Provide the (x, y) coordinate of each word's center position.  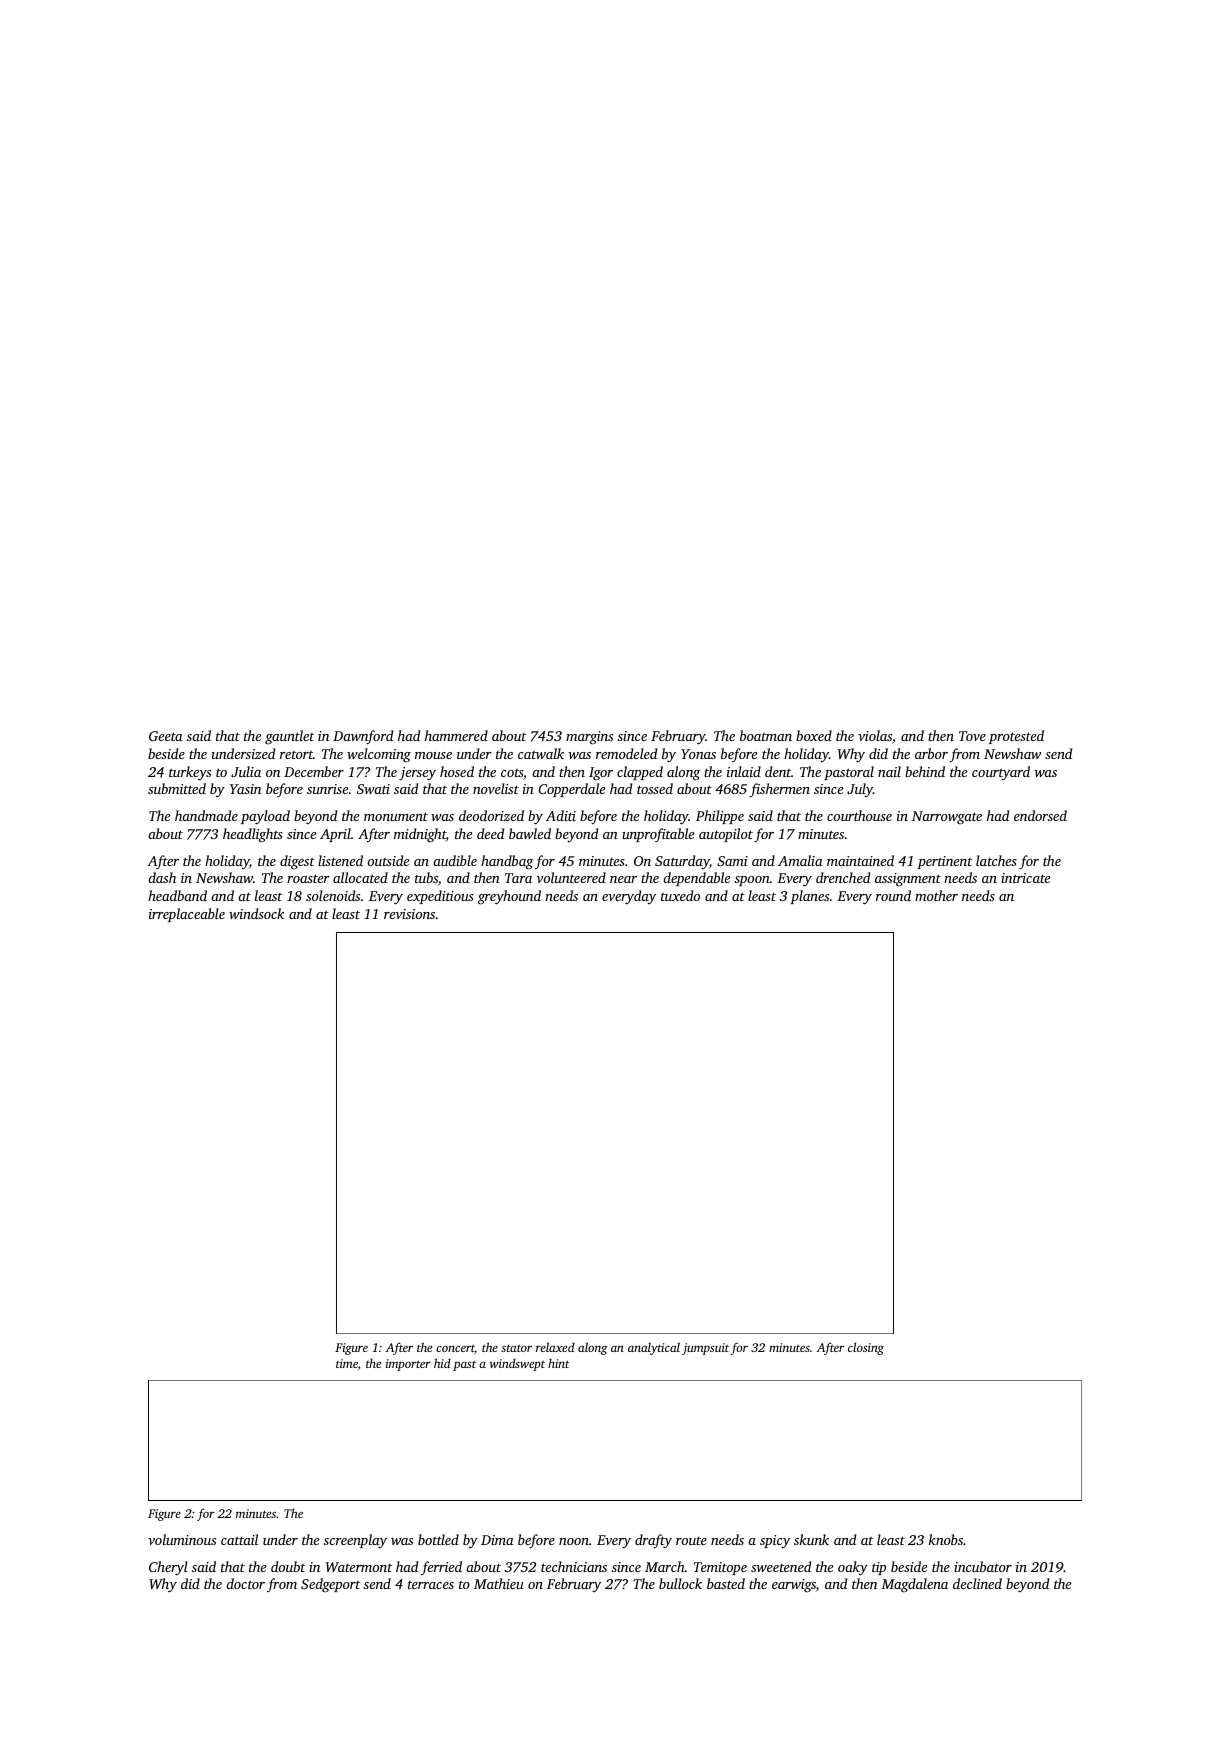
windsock (256, 913)
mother (936, 895)
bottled (438, 1539)
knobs (946, 1539)
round (893, 895)
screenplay (355, 1541)
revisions (409, 914)
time (347, 1363)
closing (866, 1348)
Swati (373, 789)
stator (516, 1348)
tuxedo (680, 895)
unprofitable (658, 835)
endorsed (1040, 815)
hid (442, 1363)
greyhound (509, 897)
